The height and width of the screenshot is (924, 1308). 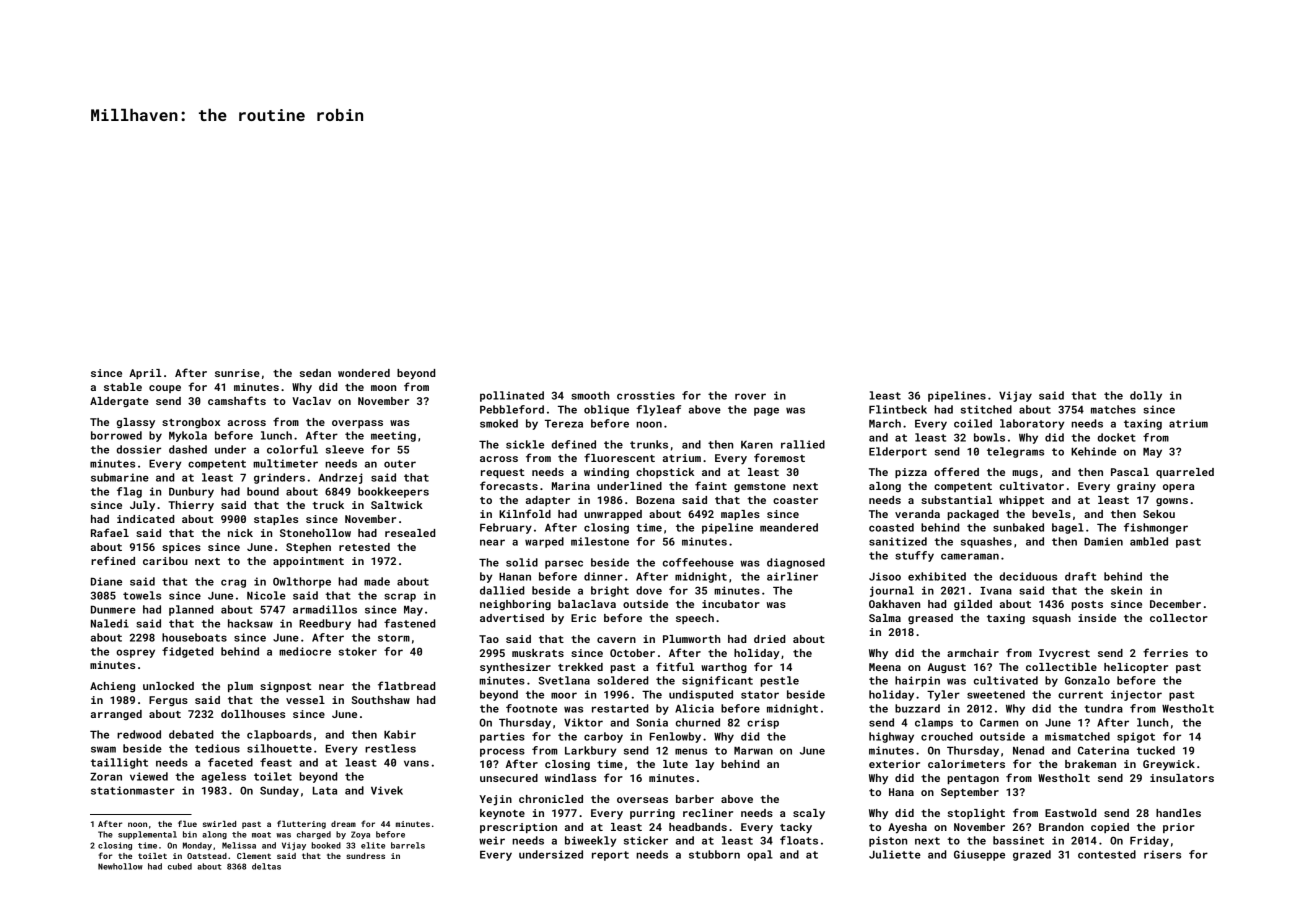 What do you see at coordinates (1021, 501) in the screenshot?
I see `whippet` at bounding box center [1021, 501].
